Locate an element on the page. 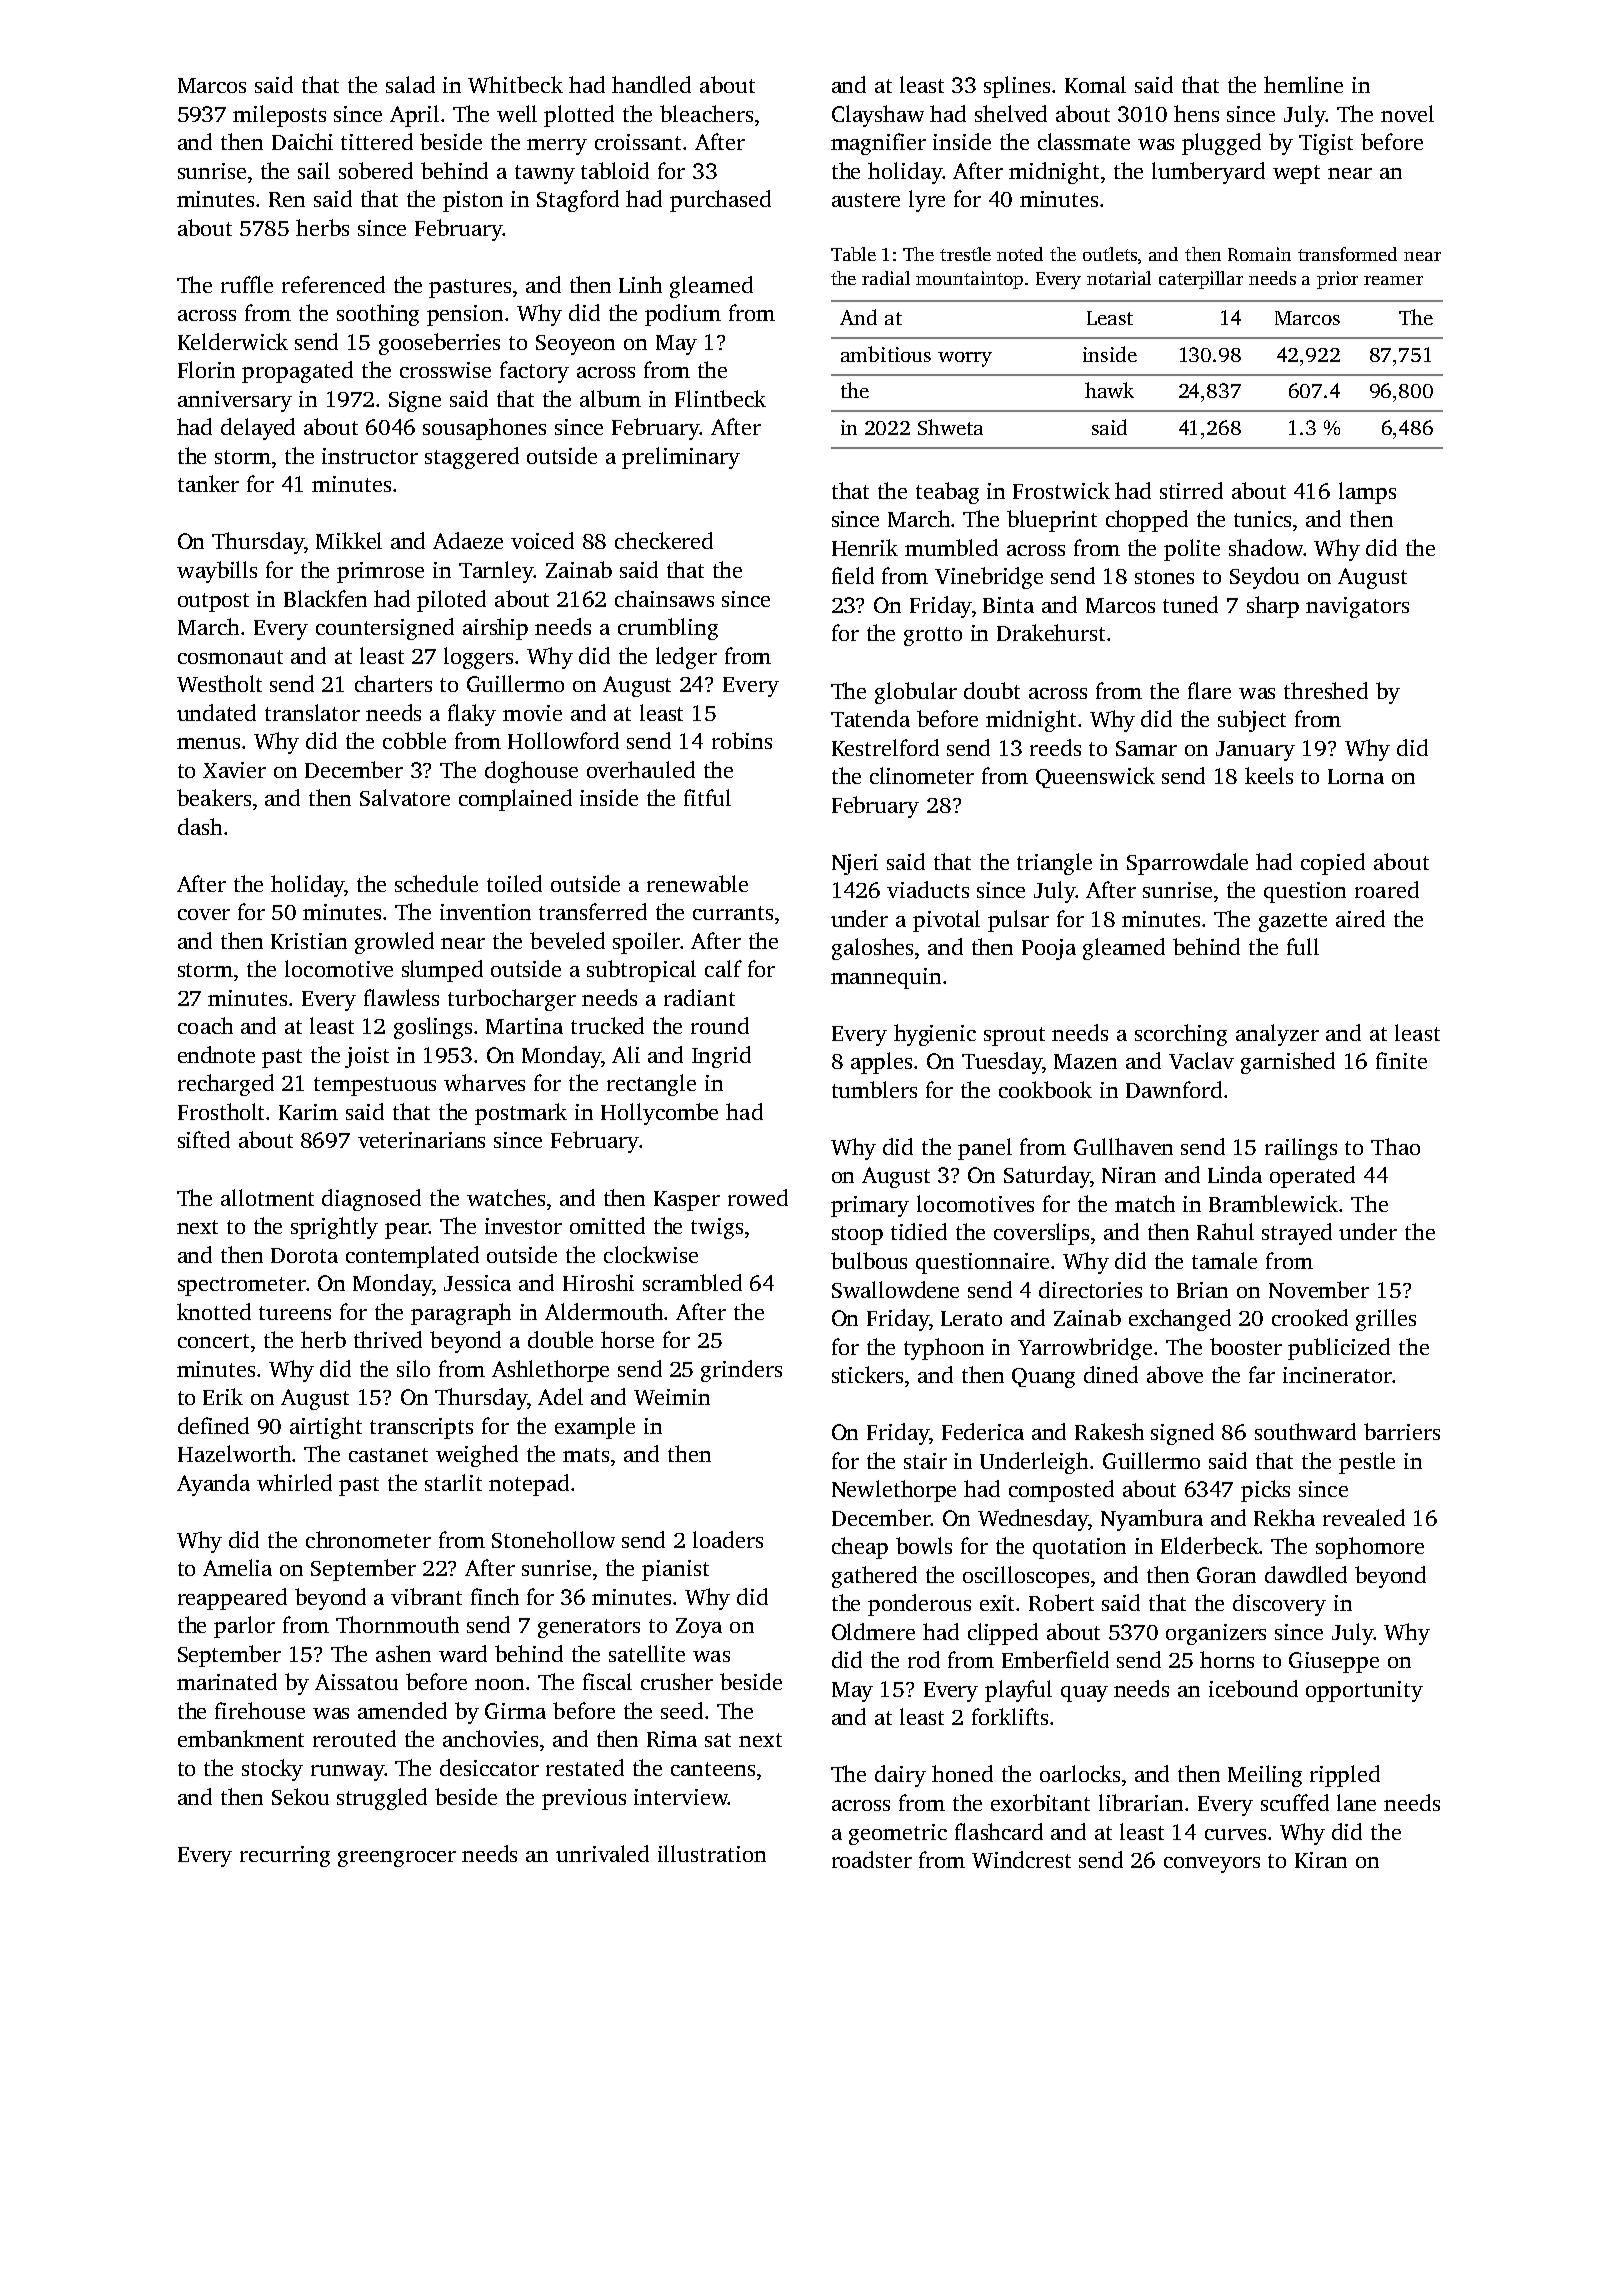  piloted is located at coordinates (451, 601).
